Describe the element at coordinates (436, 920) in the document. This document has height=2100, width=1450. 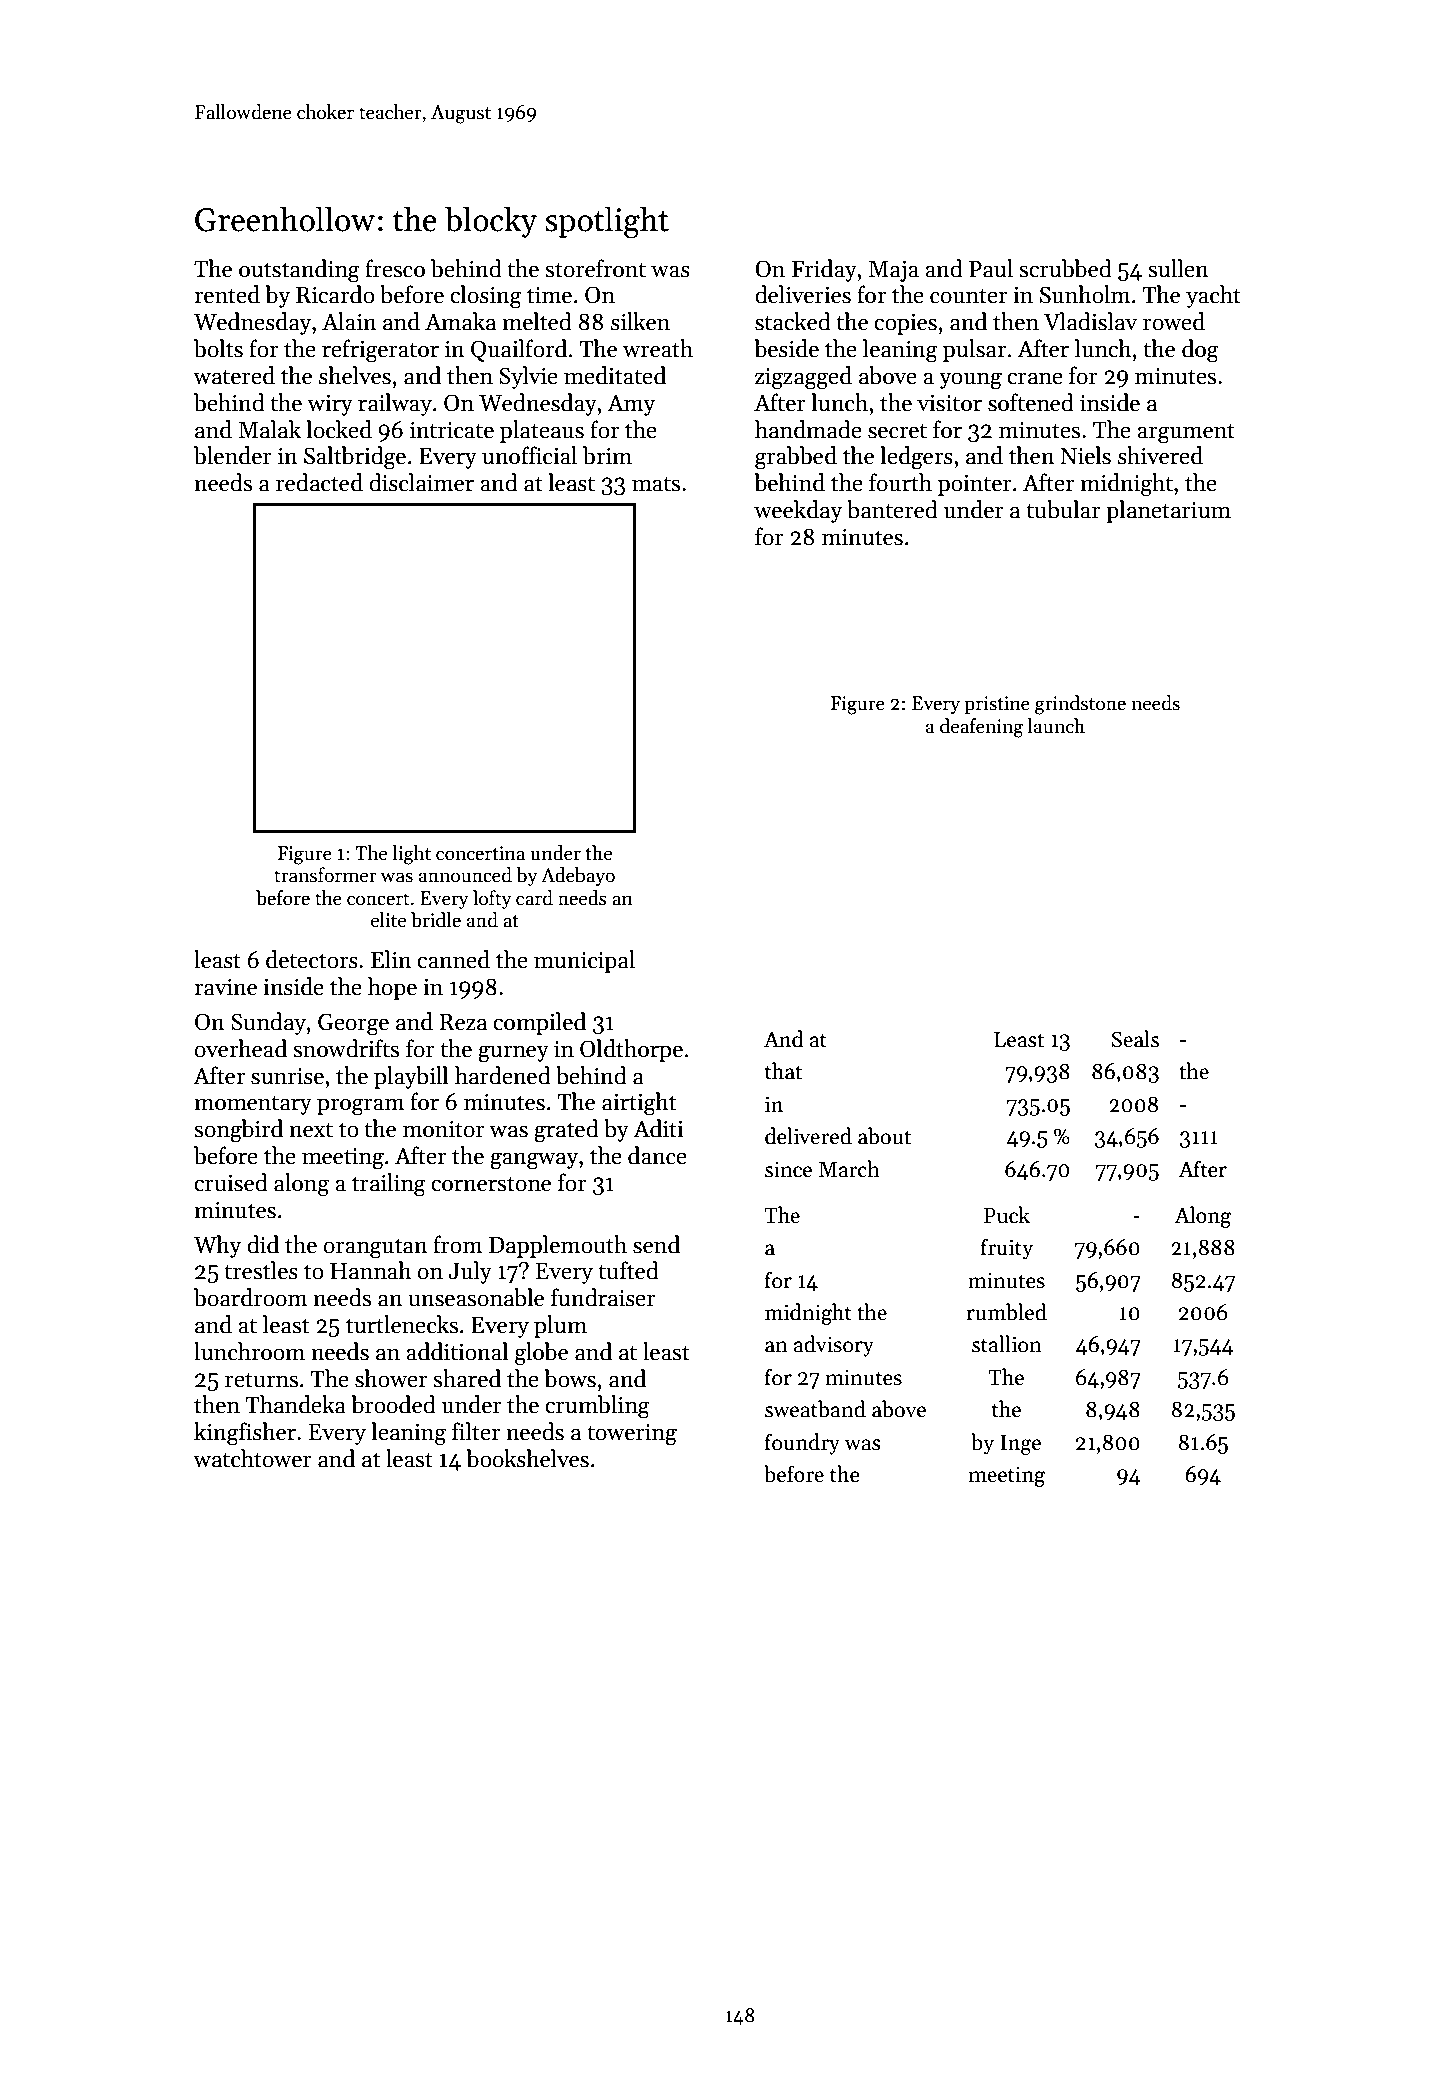
I see `bridle` at that location.
